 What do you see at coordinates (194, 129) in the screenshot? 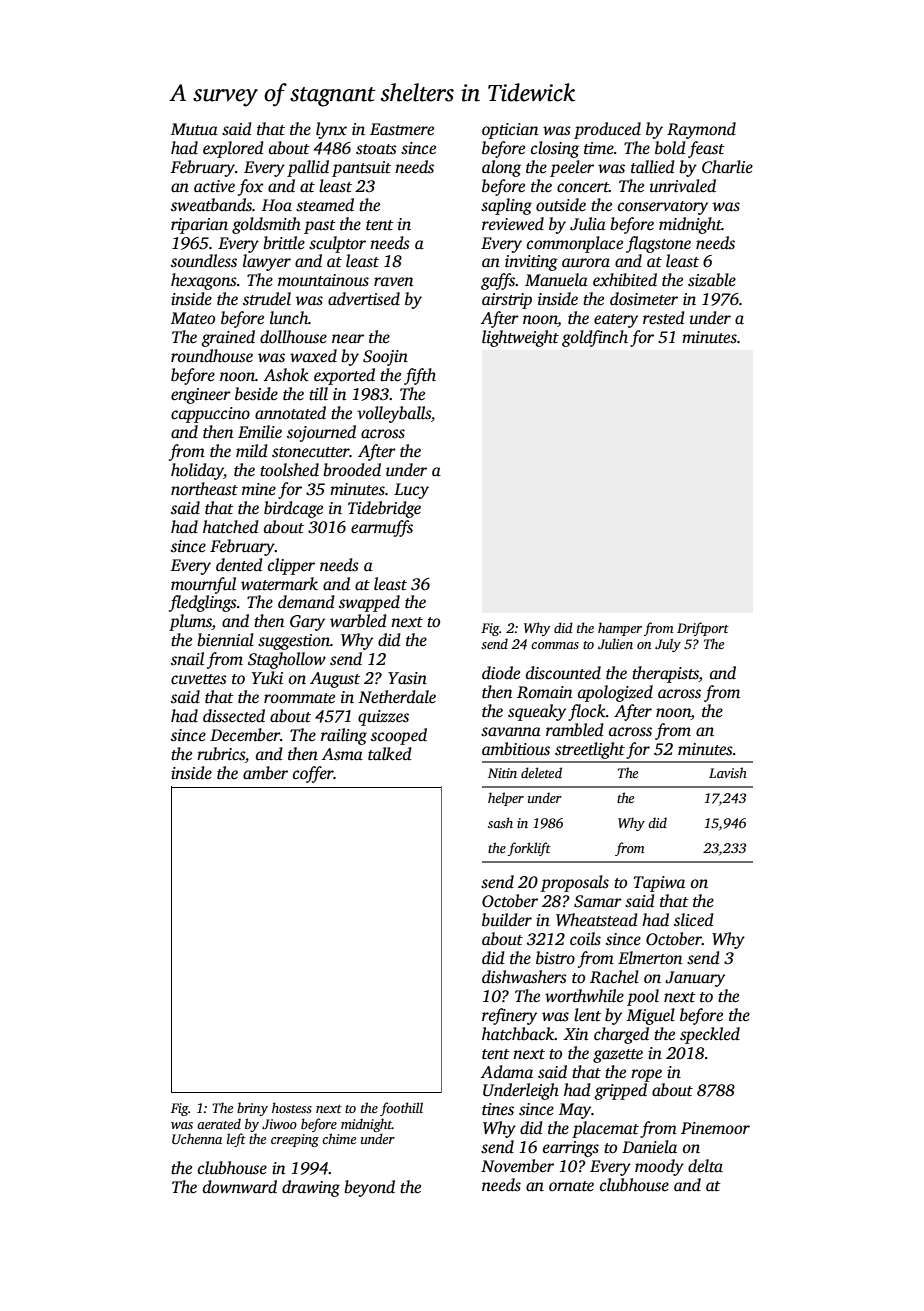
I see `Mutua` at bounding box center [194, 129].
